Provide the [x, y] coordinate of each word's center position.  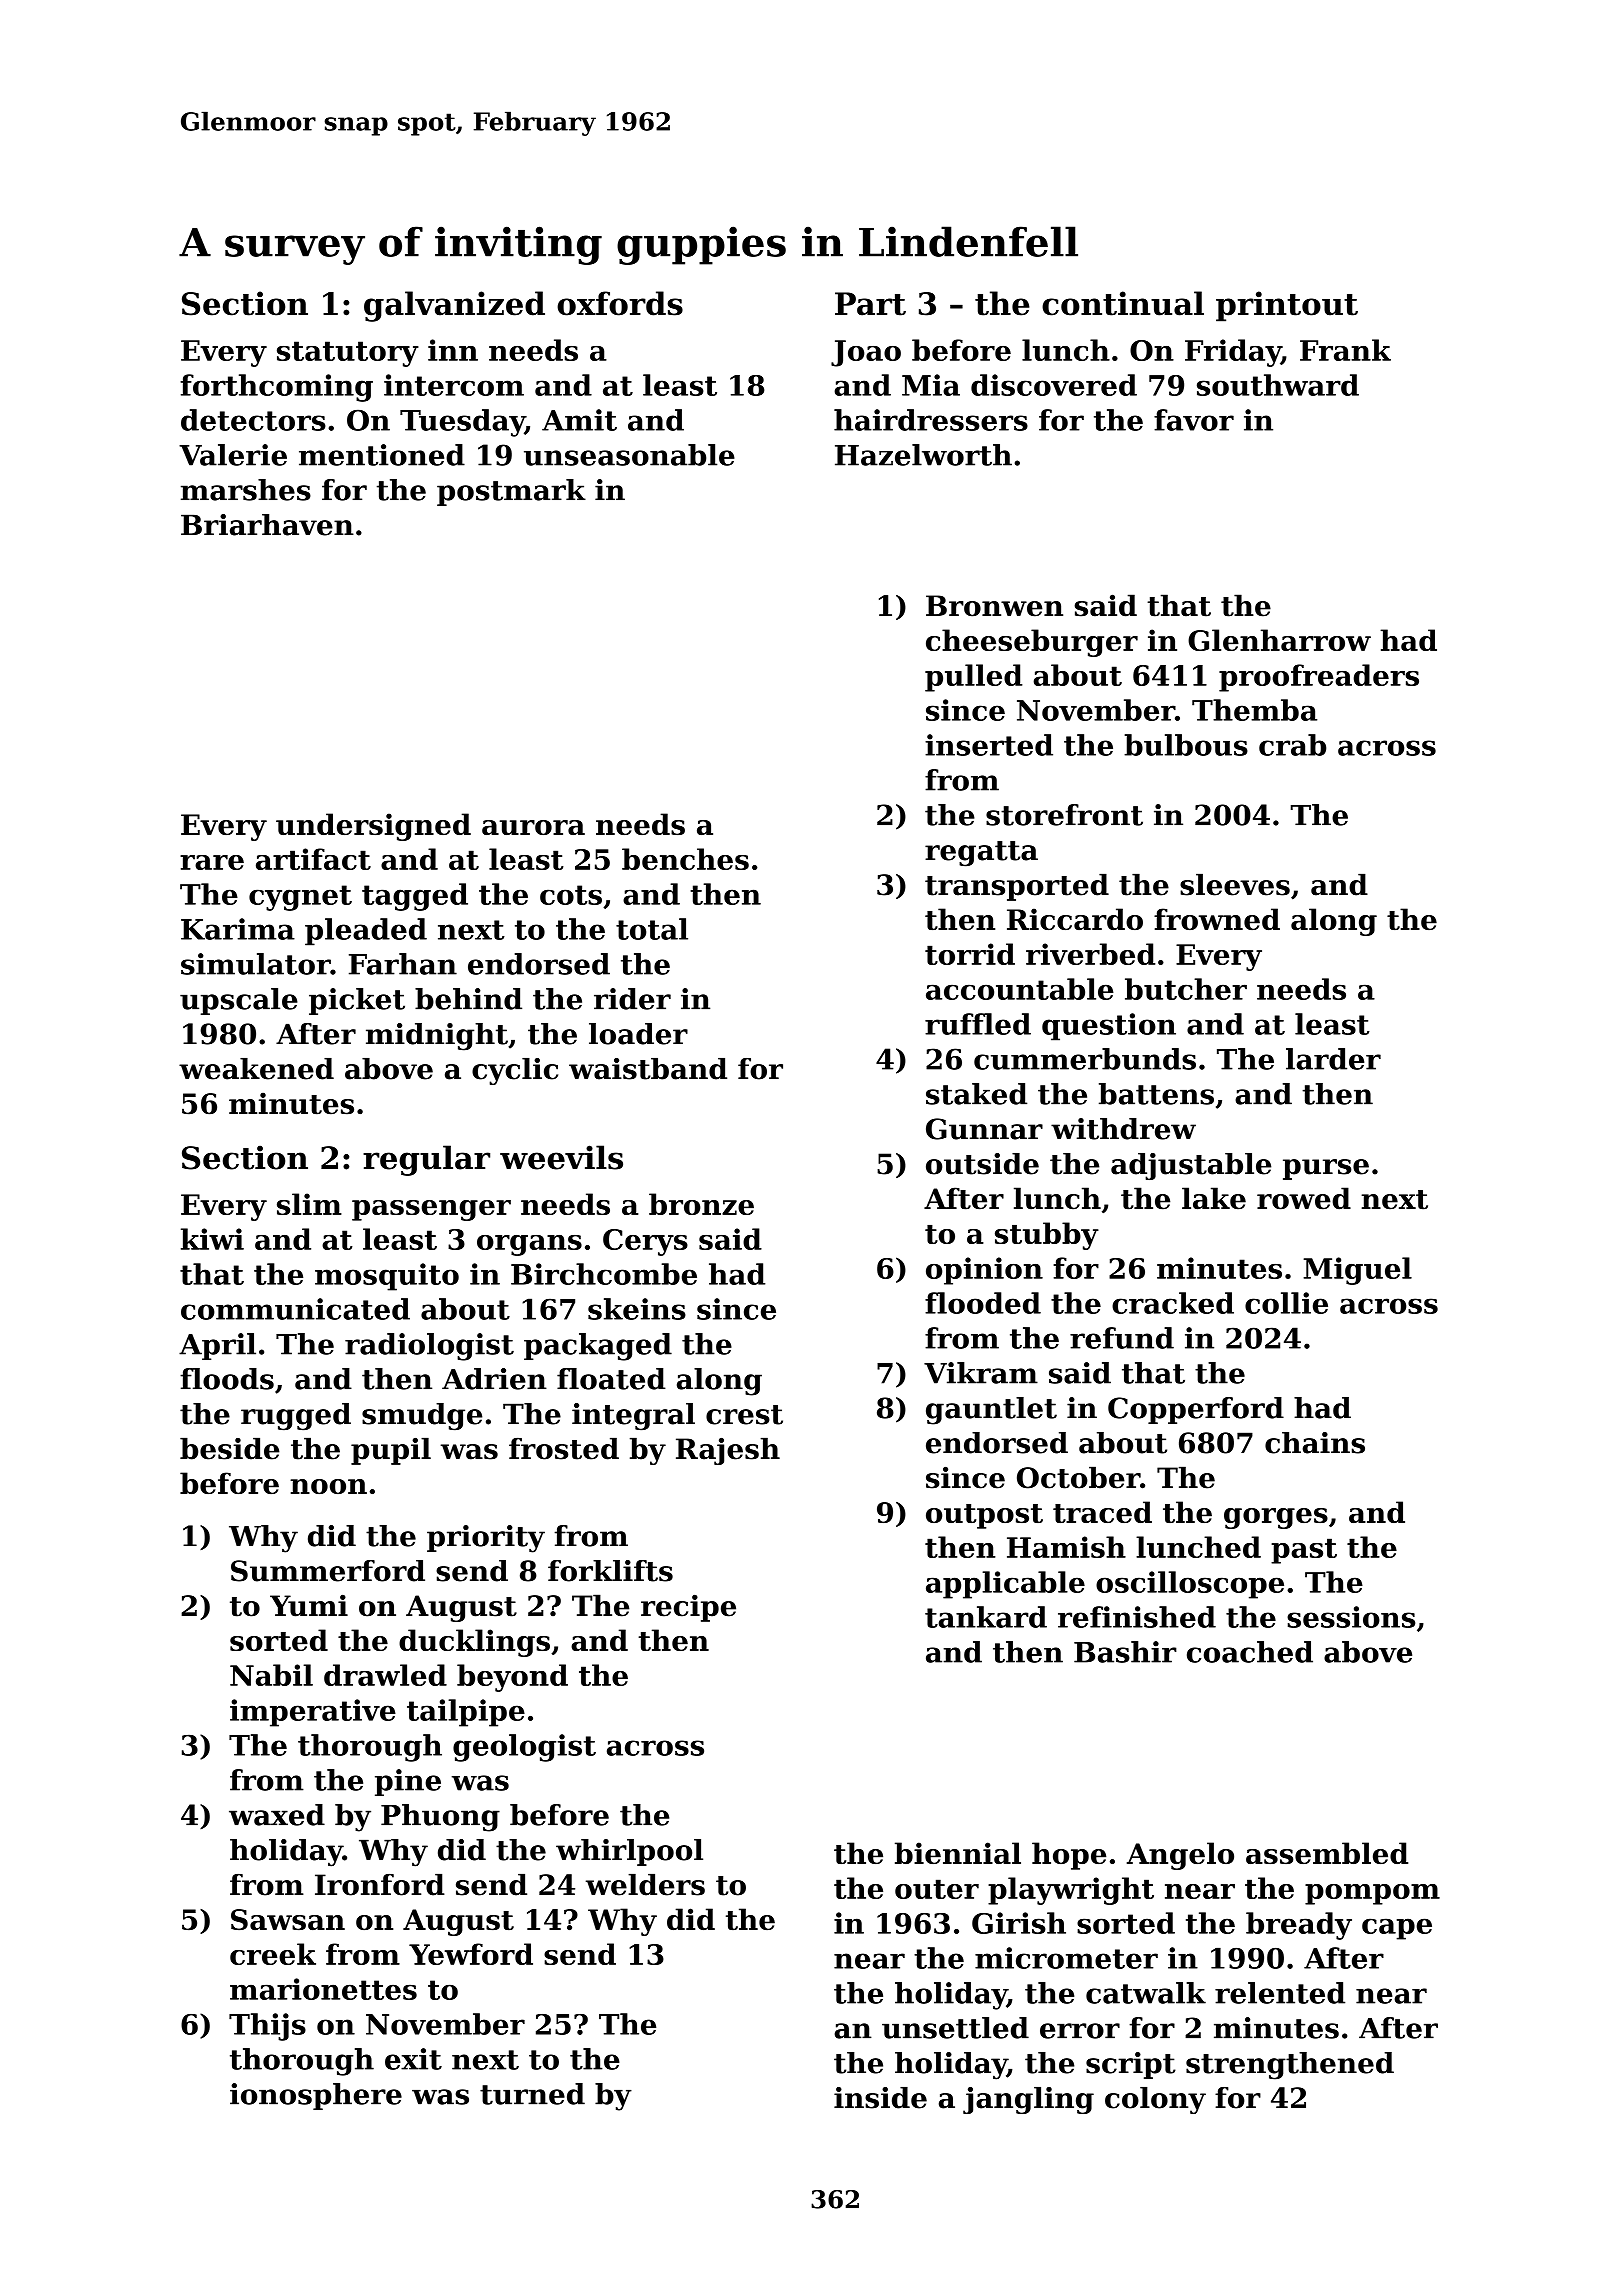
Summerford [328, 1571]
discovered [1054, 385]
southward [1278, 385]
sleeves [1235, 885]
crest [744, 1415]
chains [1315, 1443]
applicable [1005, 1585]
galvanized [454, 306]
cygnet [300, 898]
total [652, 929]
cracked [1173, 1303]
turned [532, 2094]
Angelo [1180, 1856]
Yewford [471, 1954]
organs [529, 1245]
